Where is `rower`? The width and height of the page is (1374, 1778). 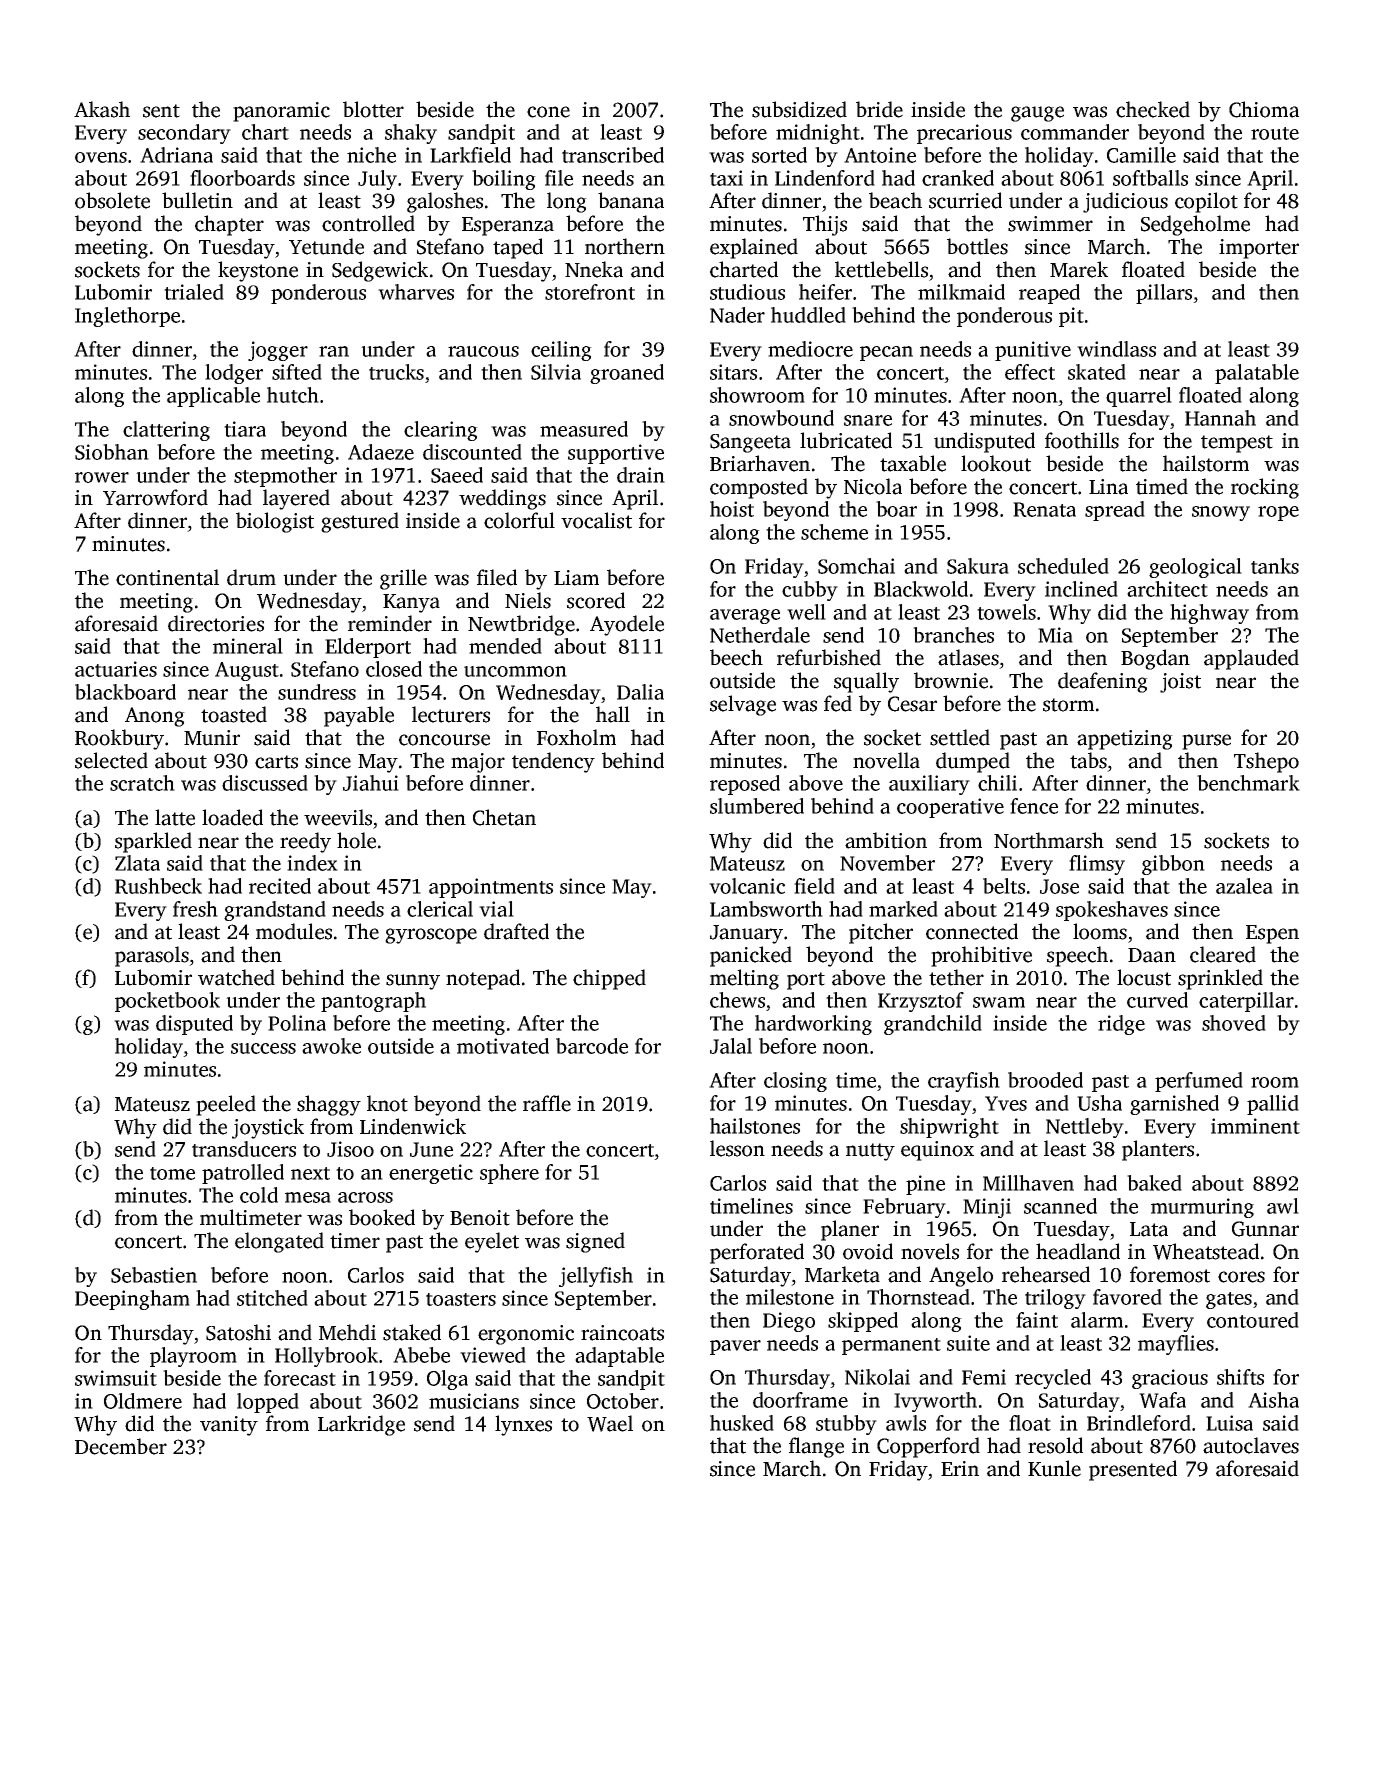
rower is located at coordinates (102, 477).
